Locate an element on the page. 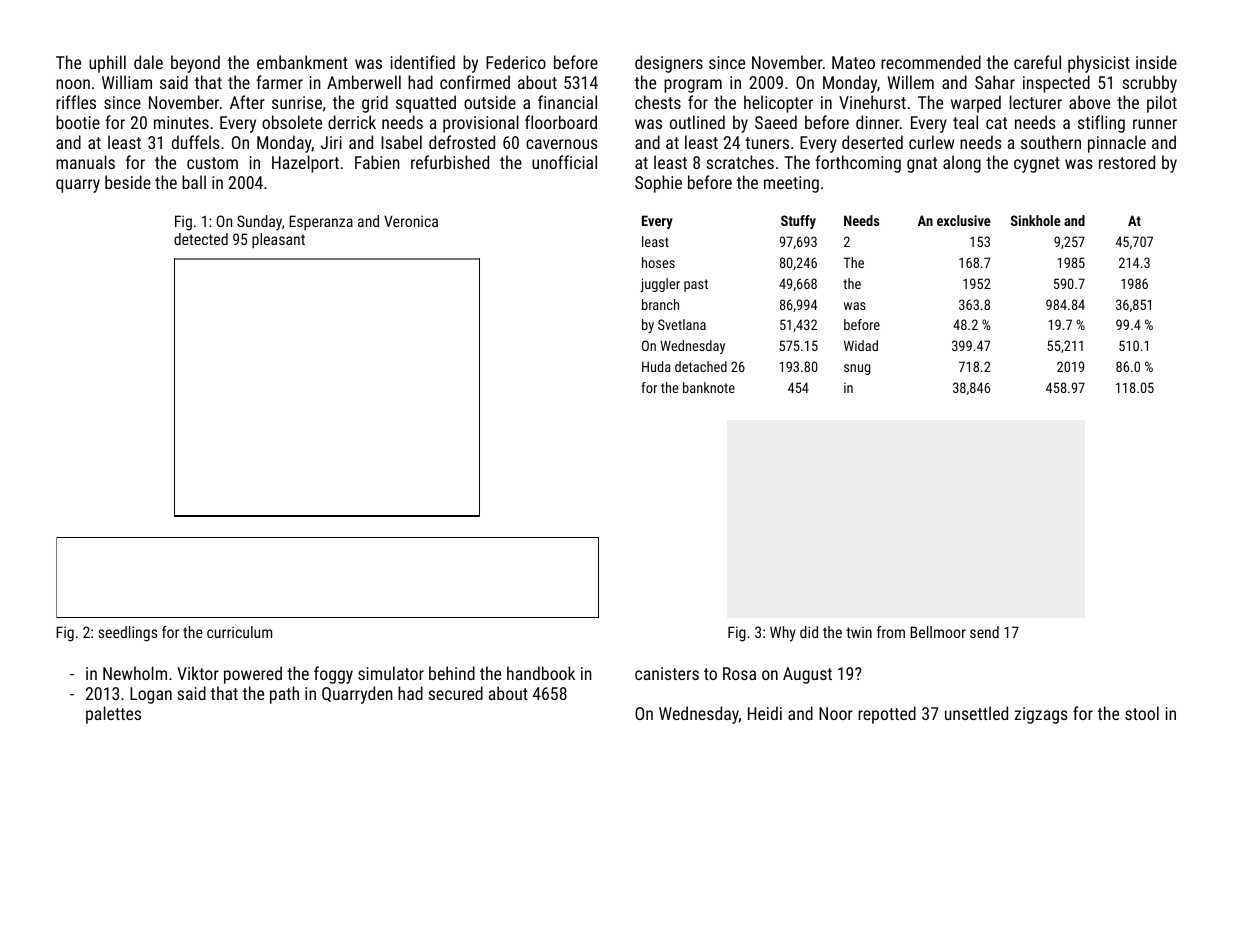 This page has width=1233, height=952. curriculum is located at coordinates (239, 632).
